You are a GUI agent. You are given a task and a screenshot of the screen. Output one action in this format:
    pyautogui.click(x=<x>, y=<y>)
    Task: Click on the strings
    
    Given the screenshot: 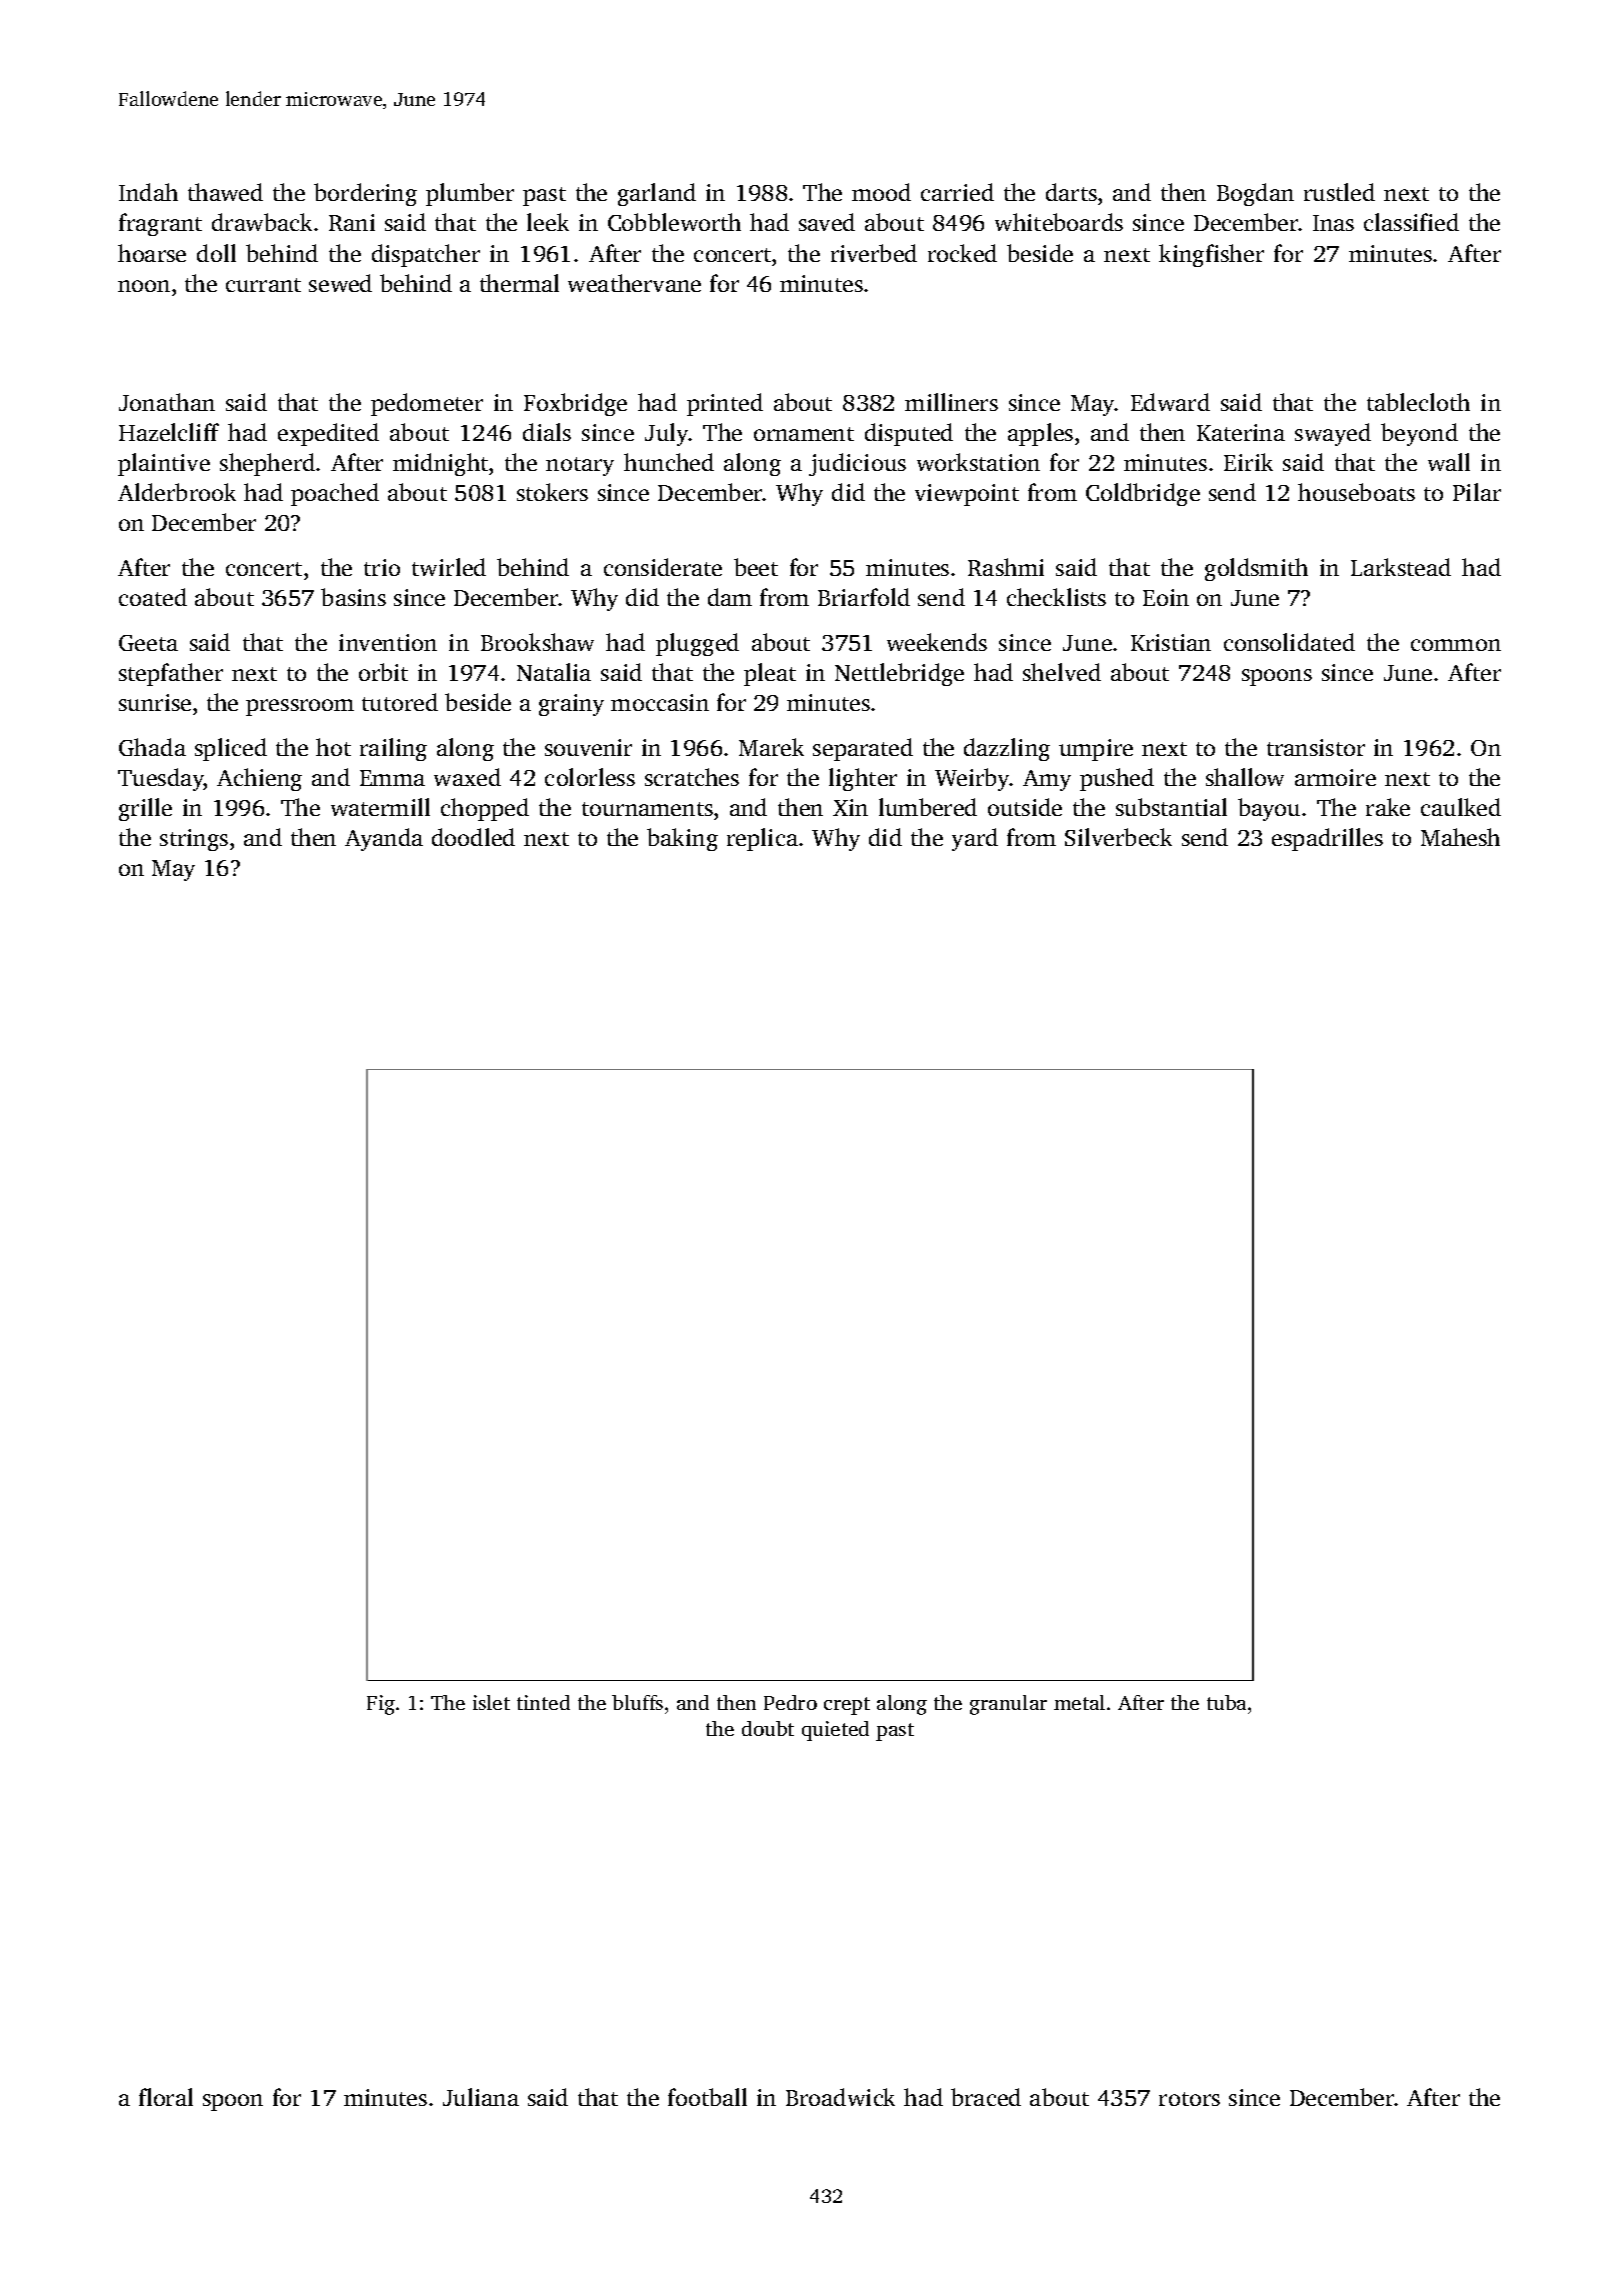 What is the action you would take?
    pyautogui.click(x=194, y=840)
